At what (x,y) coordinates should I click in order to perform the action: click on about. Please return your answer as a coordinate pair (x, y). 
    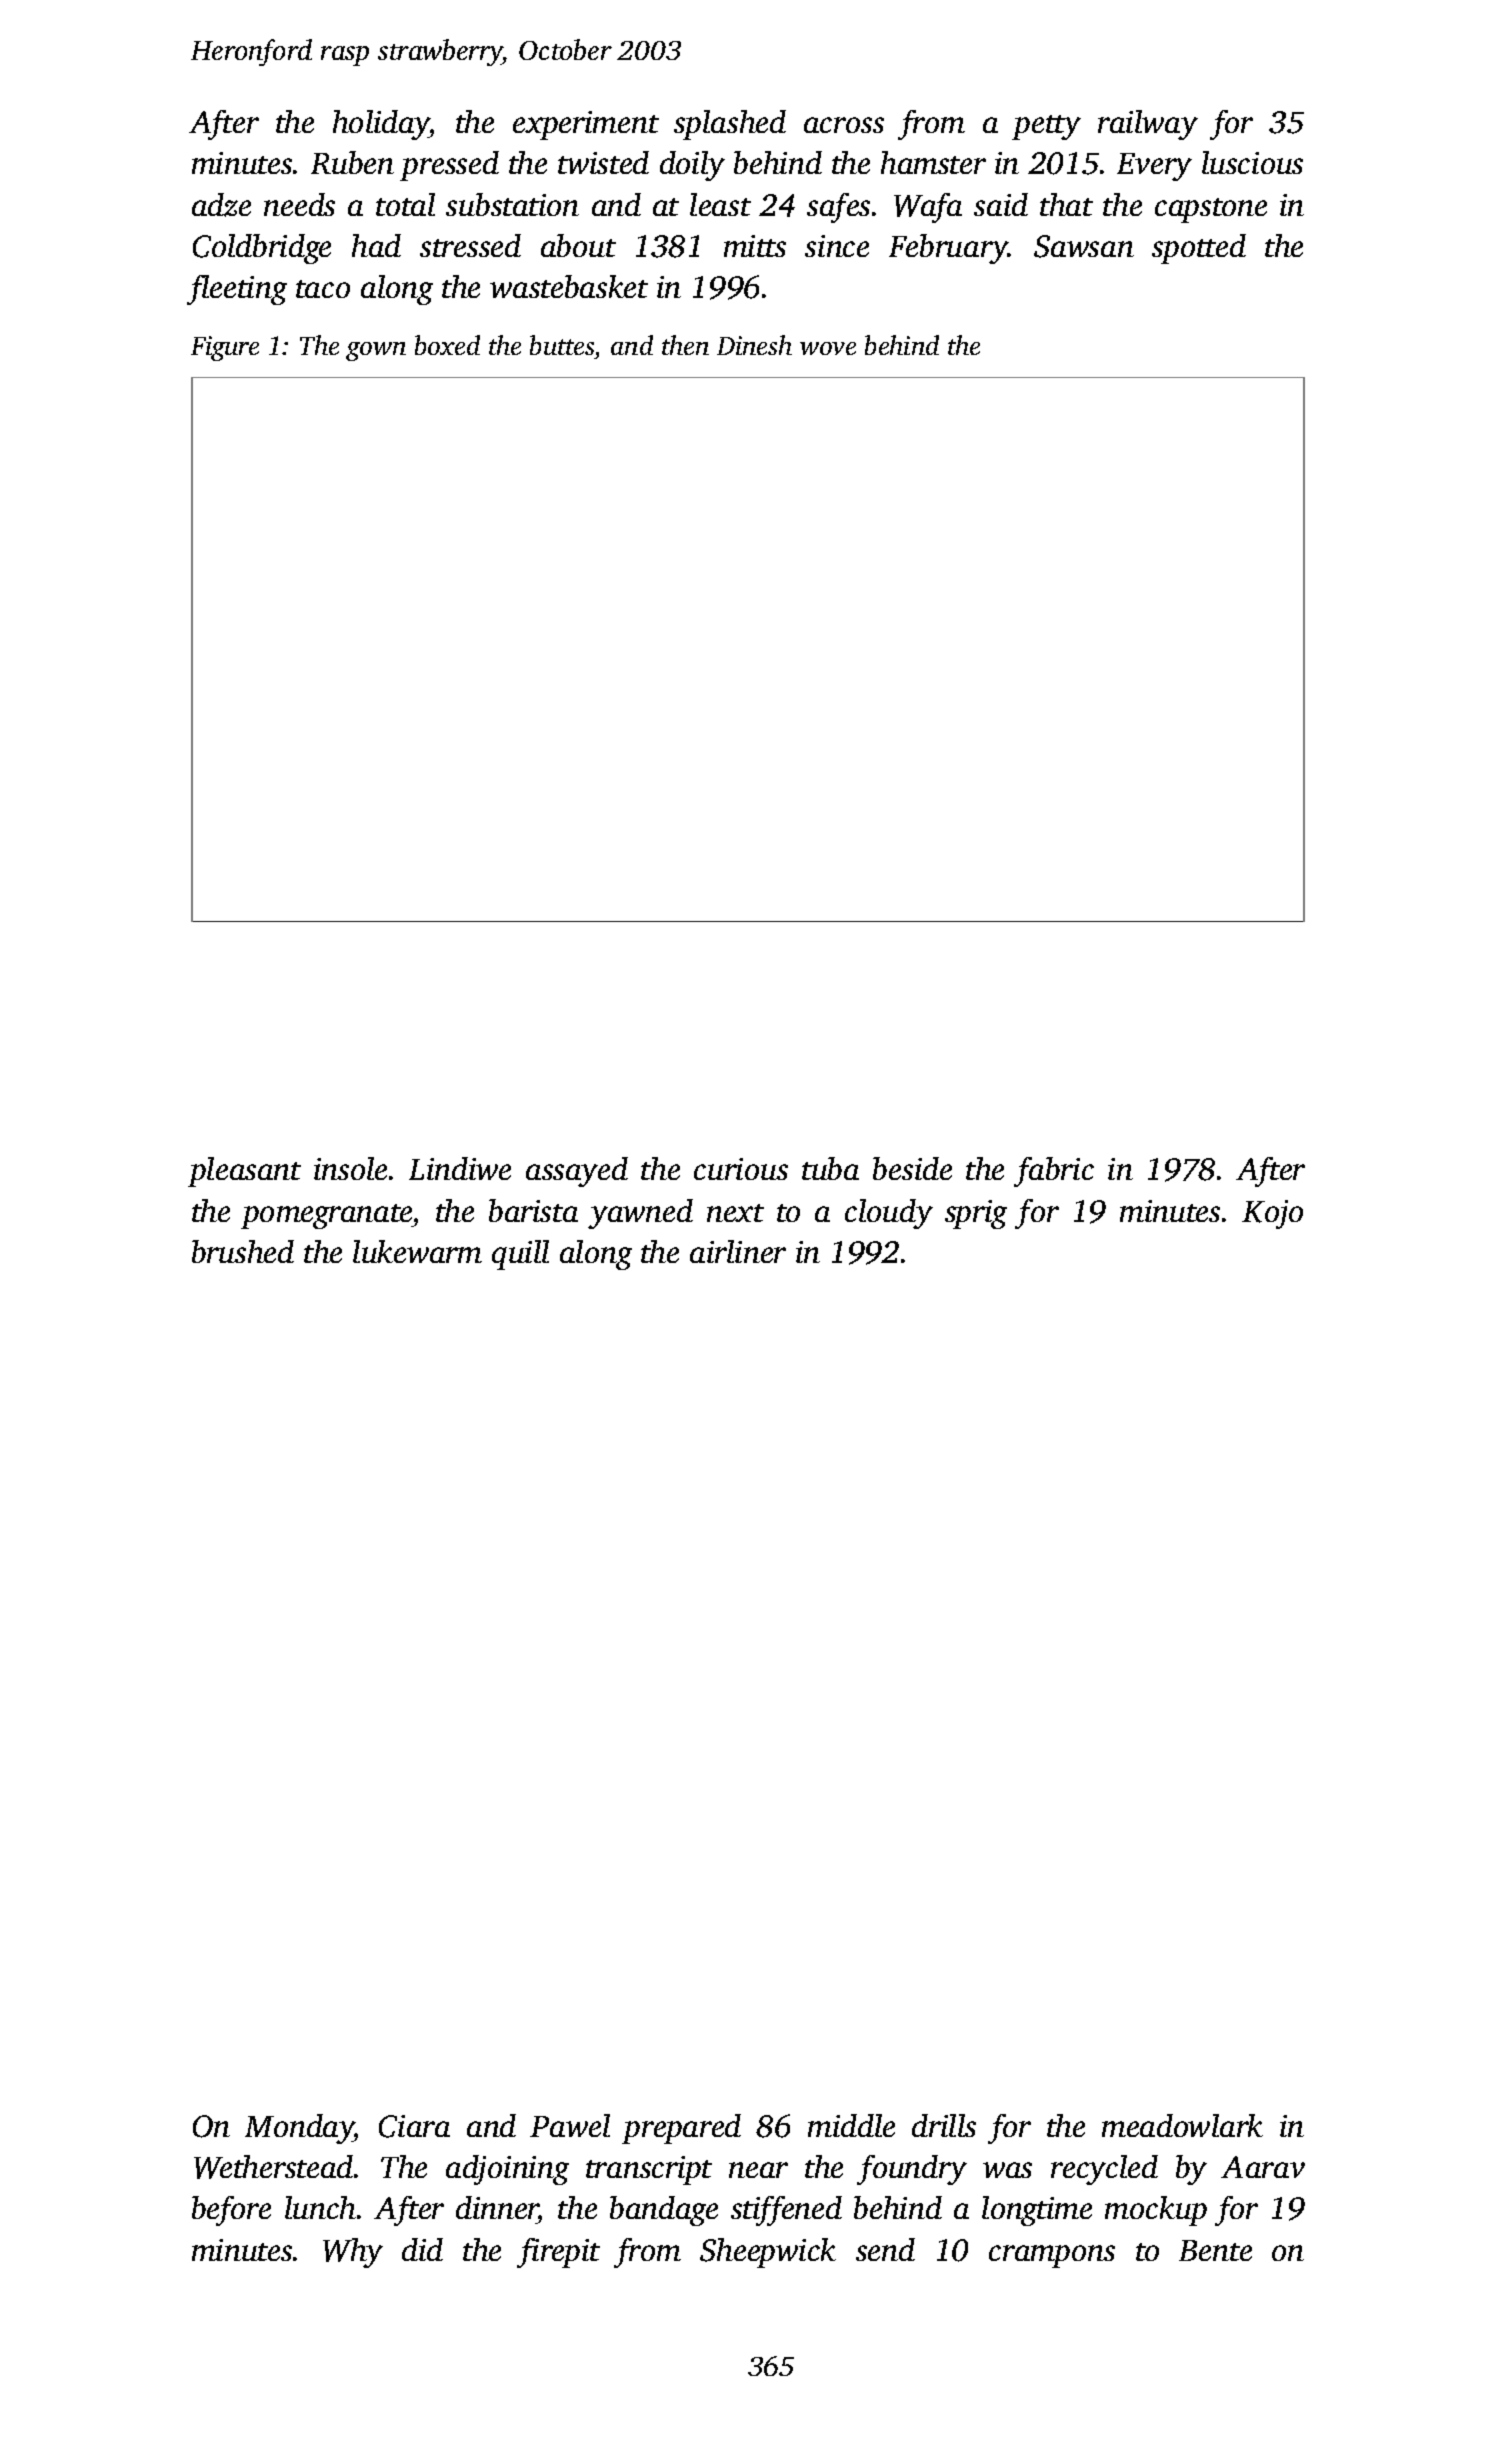
    Looking at the image, I should click on (578, 245).
